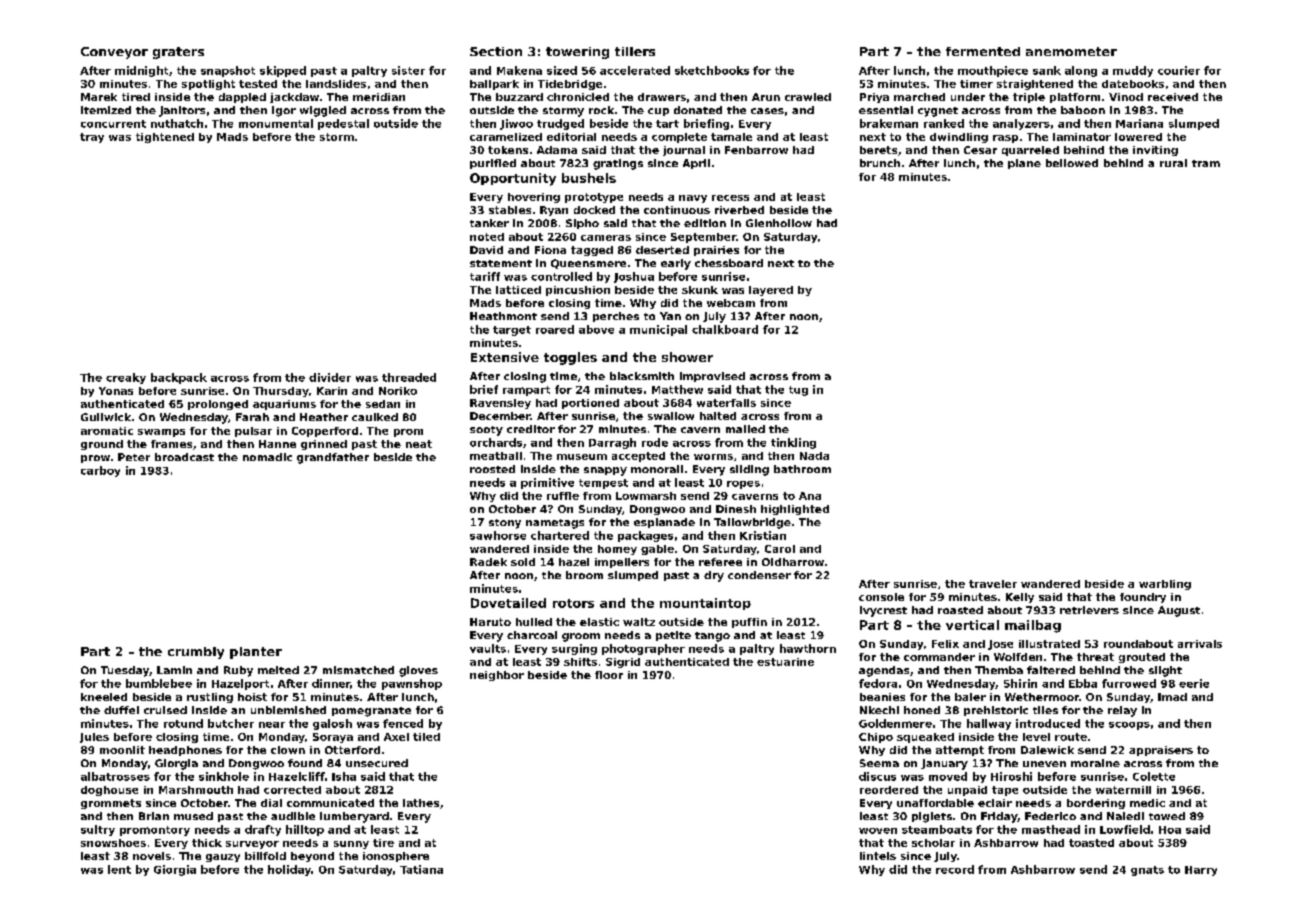 Image resolution: width=1308 pixels, height=924 pixels. I want to click on albatrosses, so click(115, 776).
